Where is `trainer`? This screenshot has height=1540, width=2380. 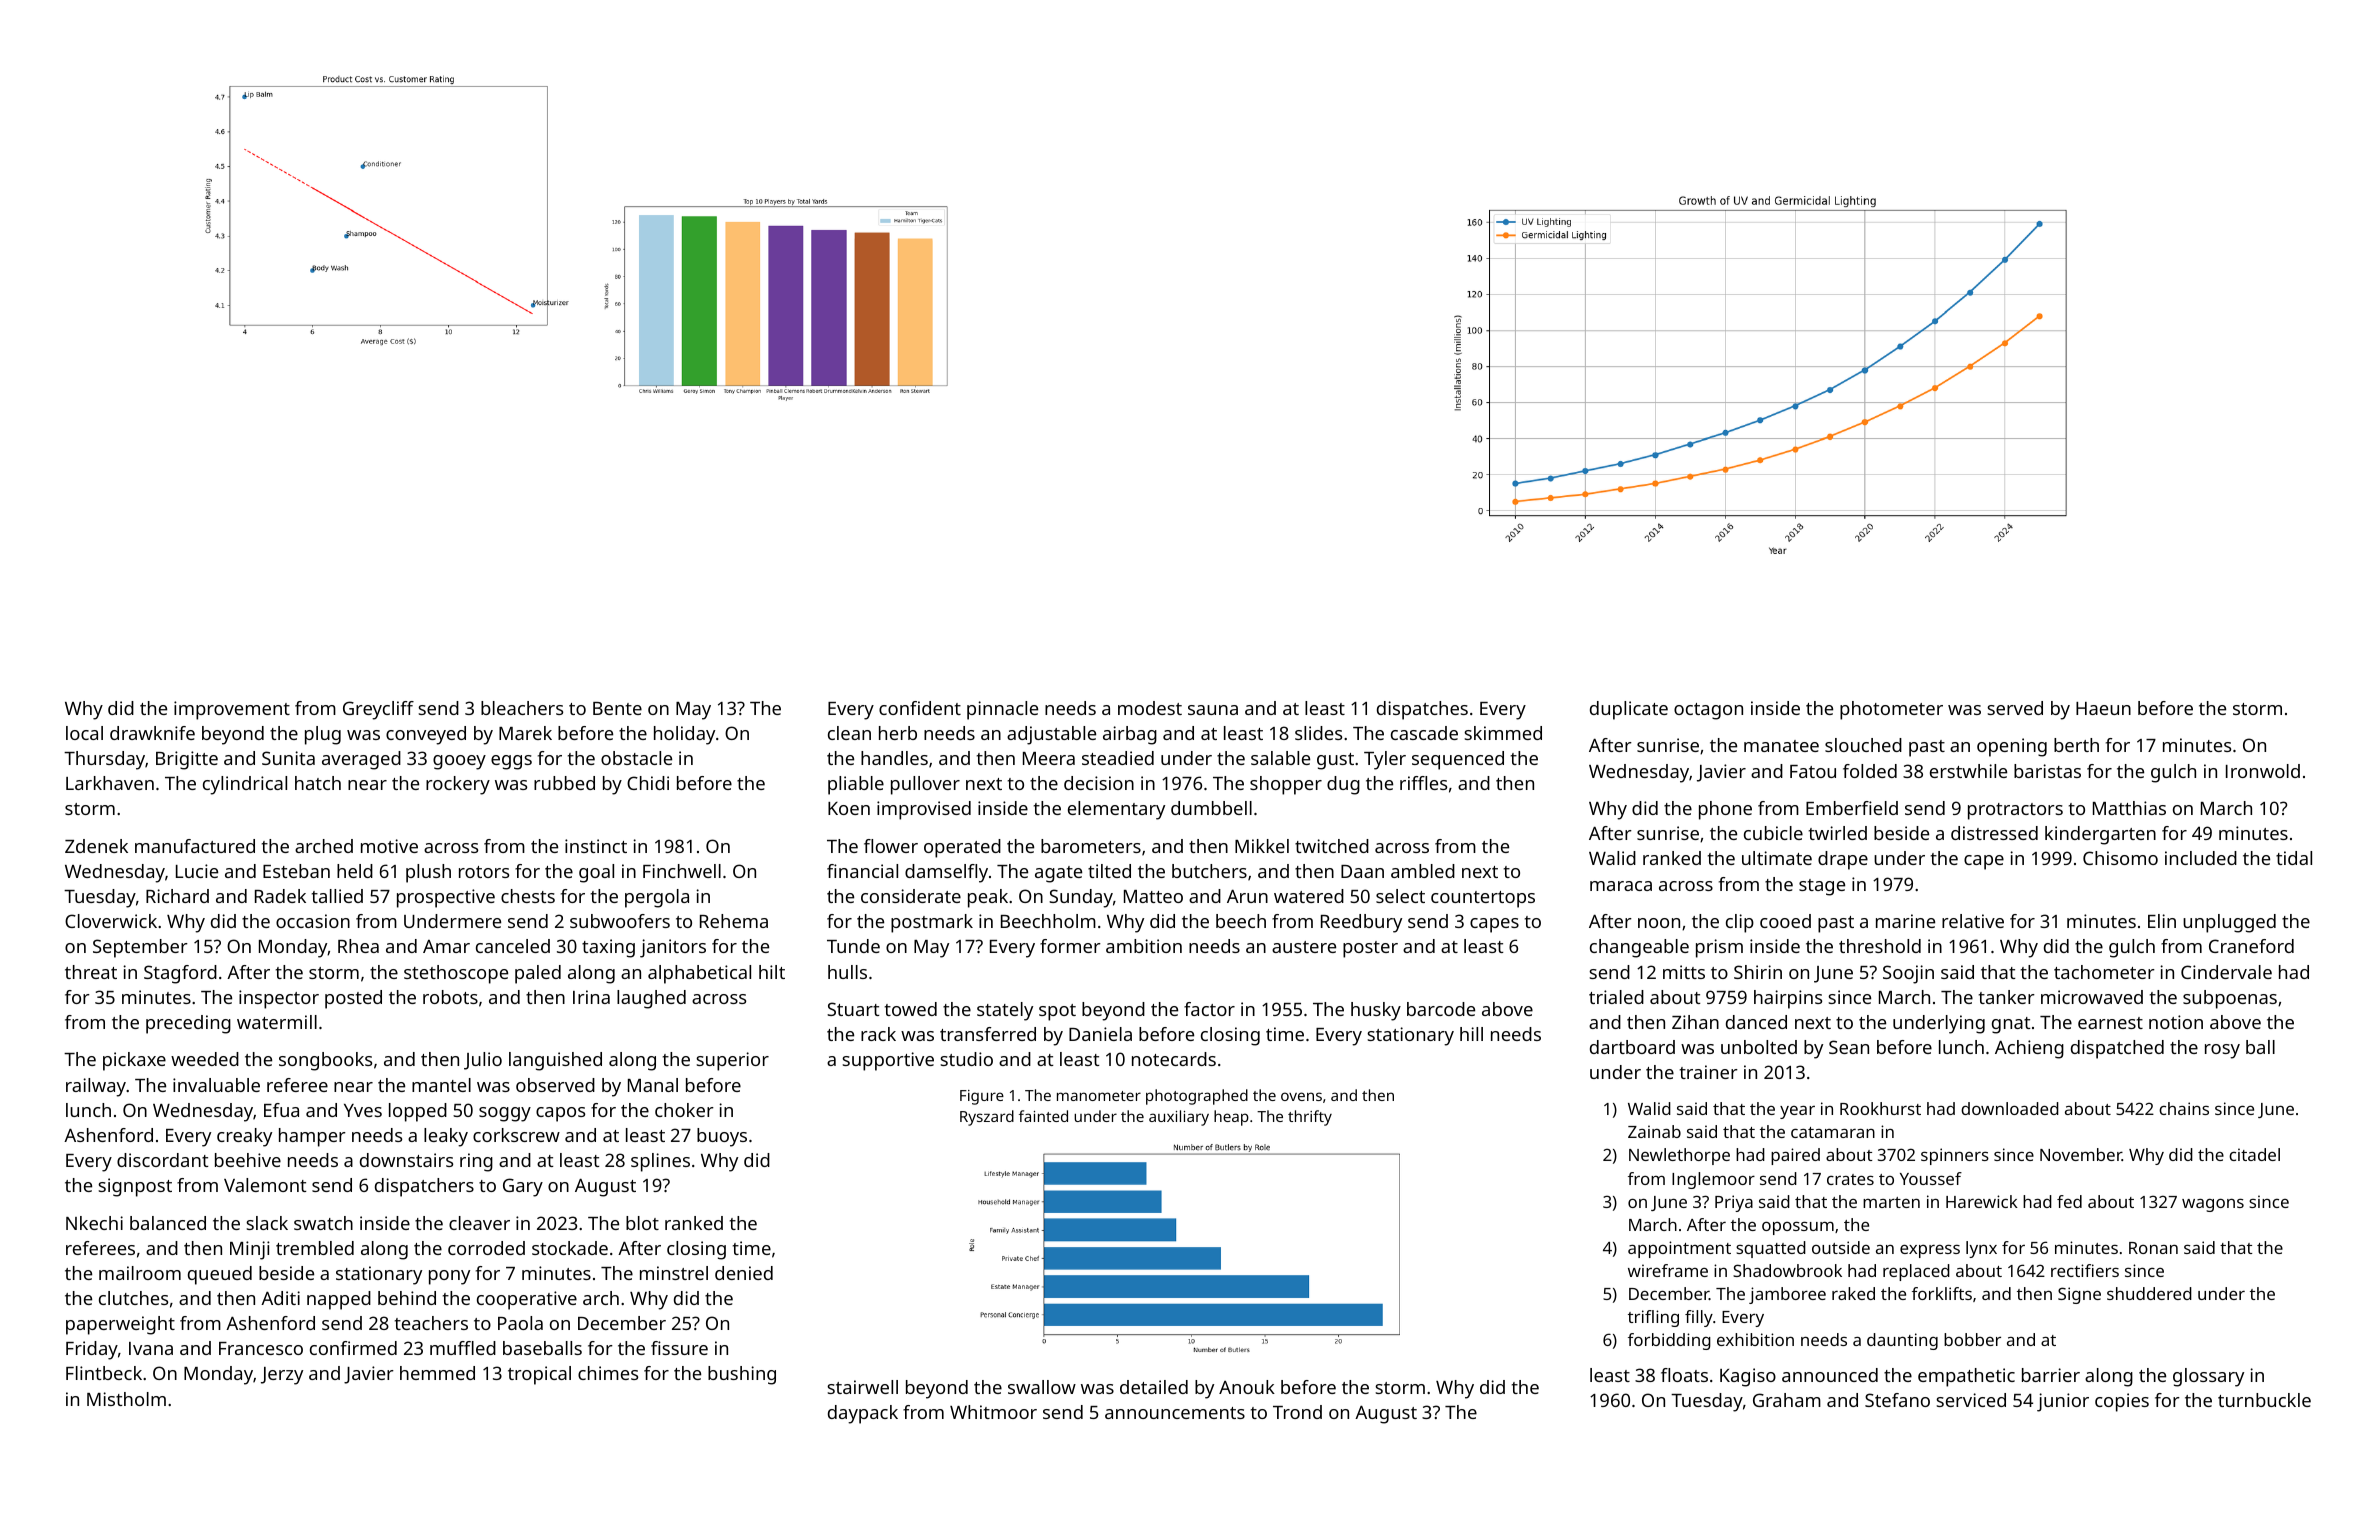 trainer is located at coordinates (1709, 1072).
